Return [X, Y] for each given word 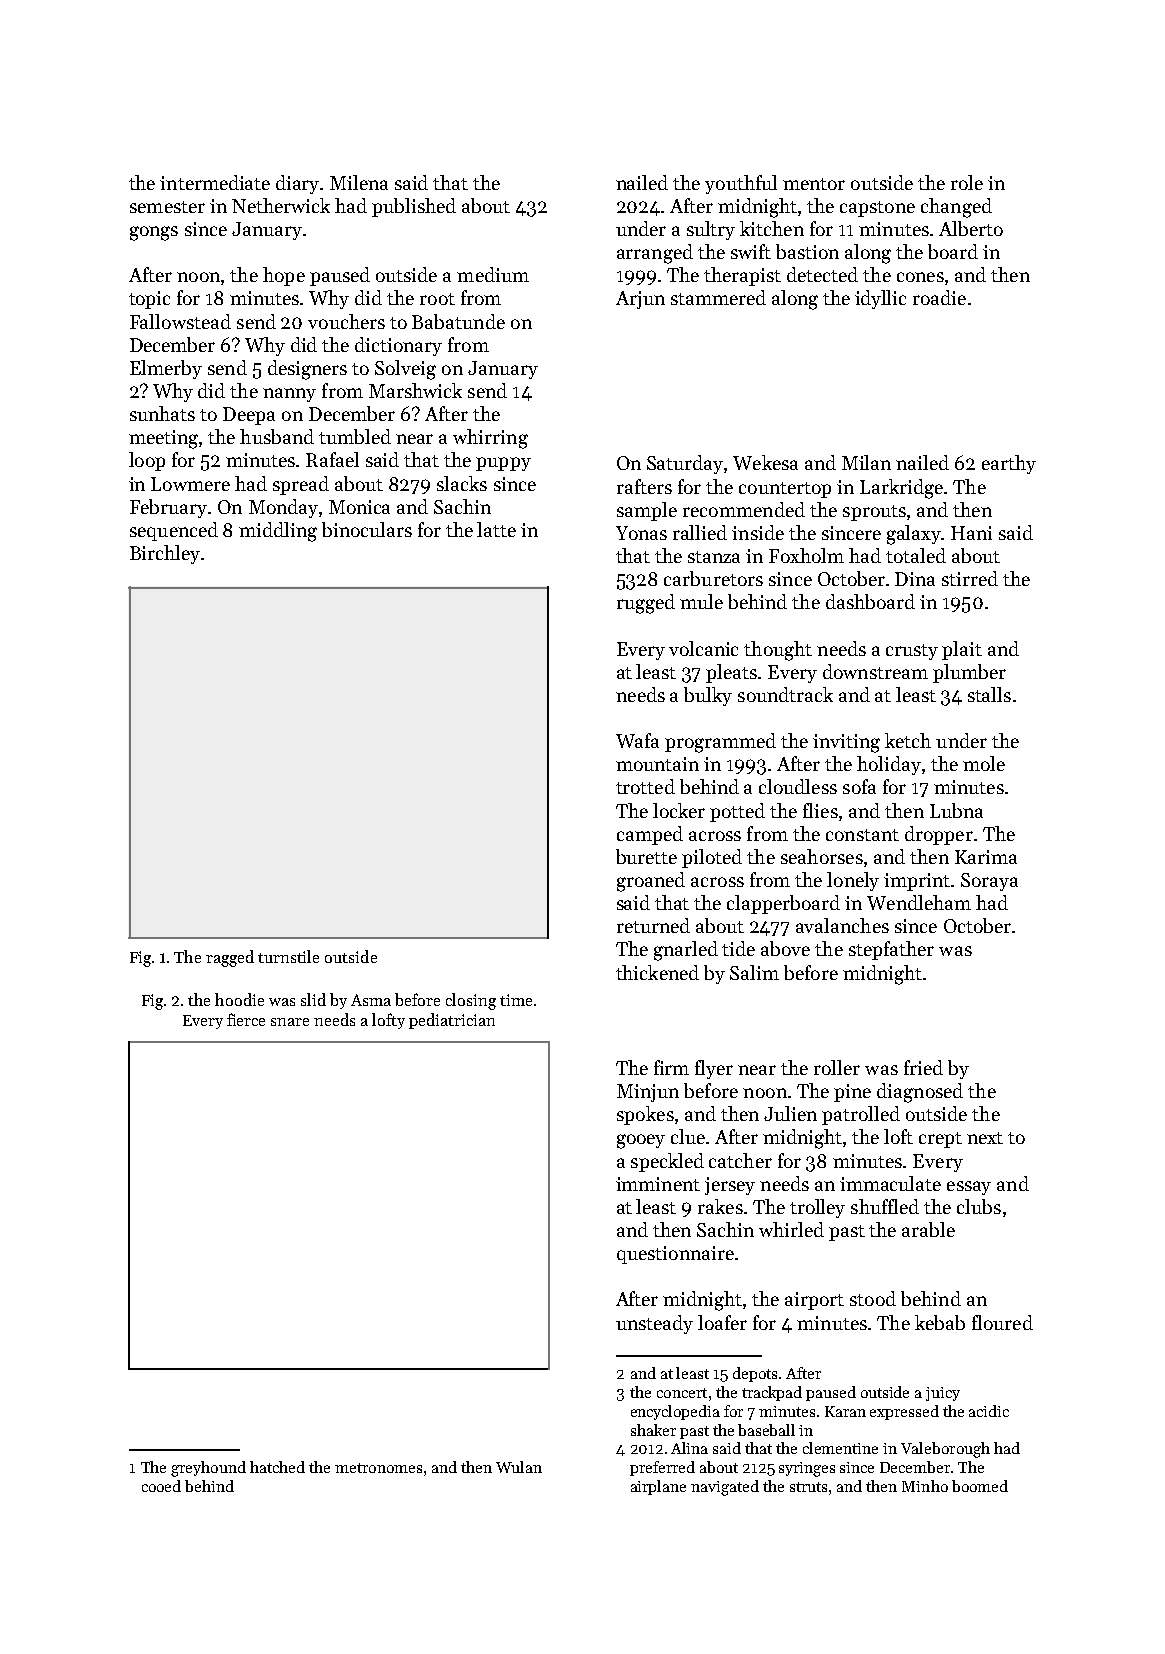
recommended [744, 509]
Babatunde [458, 321]
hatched [277, 1467]
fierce [246, 1019]
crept [940, 1140]
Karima [986, 857]
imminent [658, 1184]
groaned [651, 882]
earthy [1009, 464]
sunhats [162, 413]
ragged [230, 958]
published [414, 207]
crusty [912, 652]
